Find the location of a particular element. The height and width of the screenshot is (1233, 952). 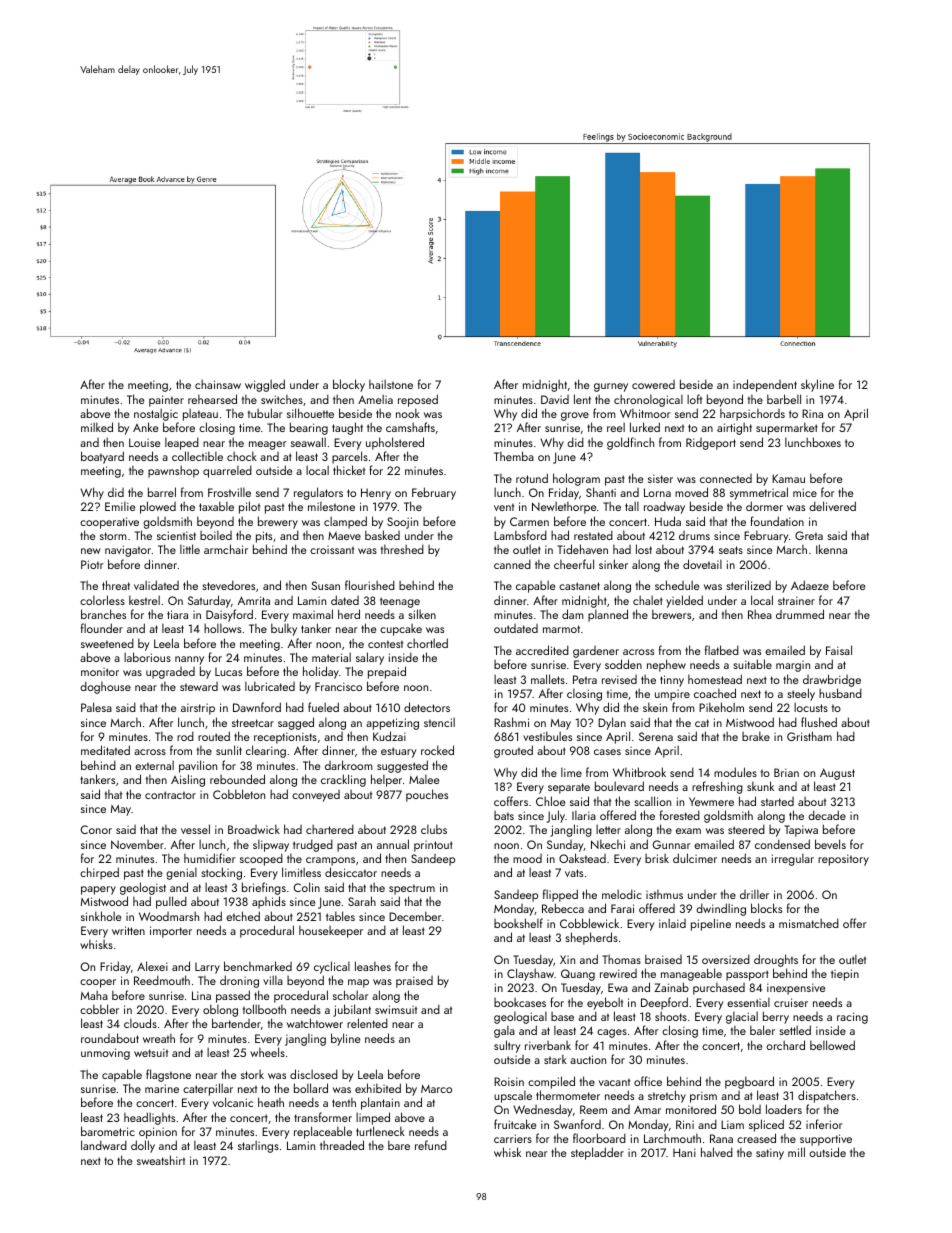

melodic is located at coordinates (622, 894).
